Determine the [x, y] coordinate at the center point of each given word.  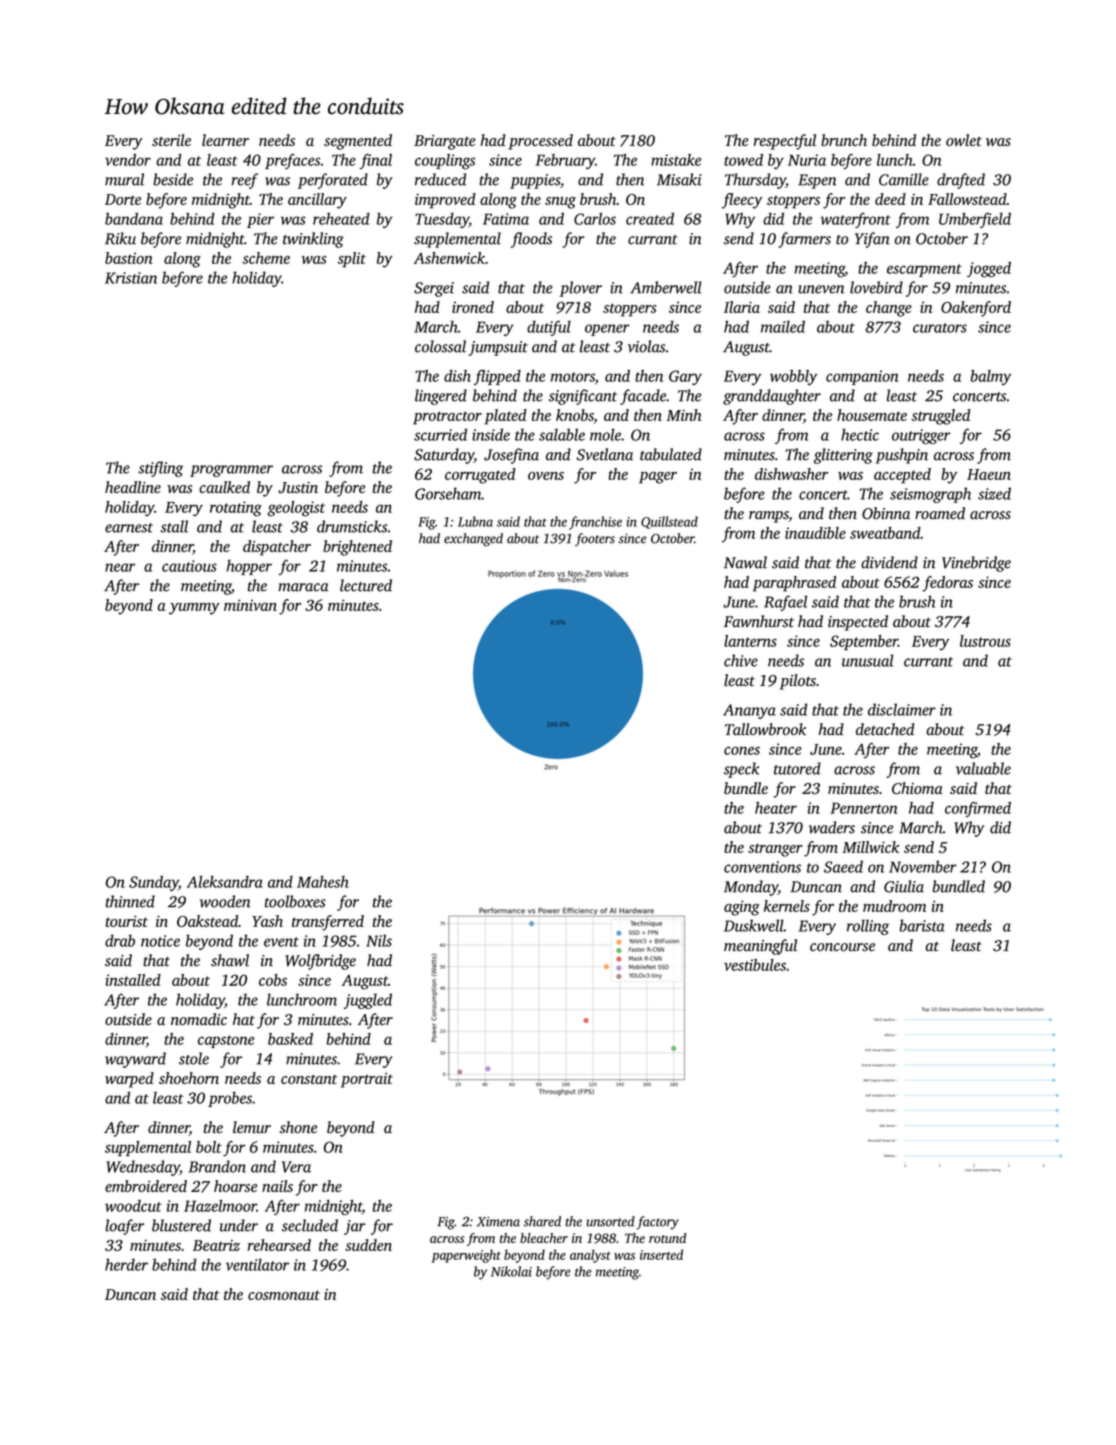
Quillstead [669, 522]
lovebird [876, 287]
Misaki [679, 179]
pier [260, 220]
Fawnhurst [759, 621]
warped [129, 1080]
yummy [194, 609]
